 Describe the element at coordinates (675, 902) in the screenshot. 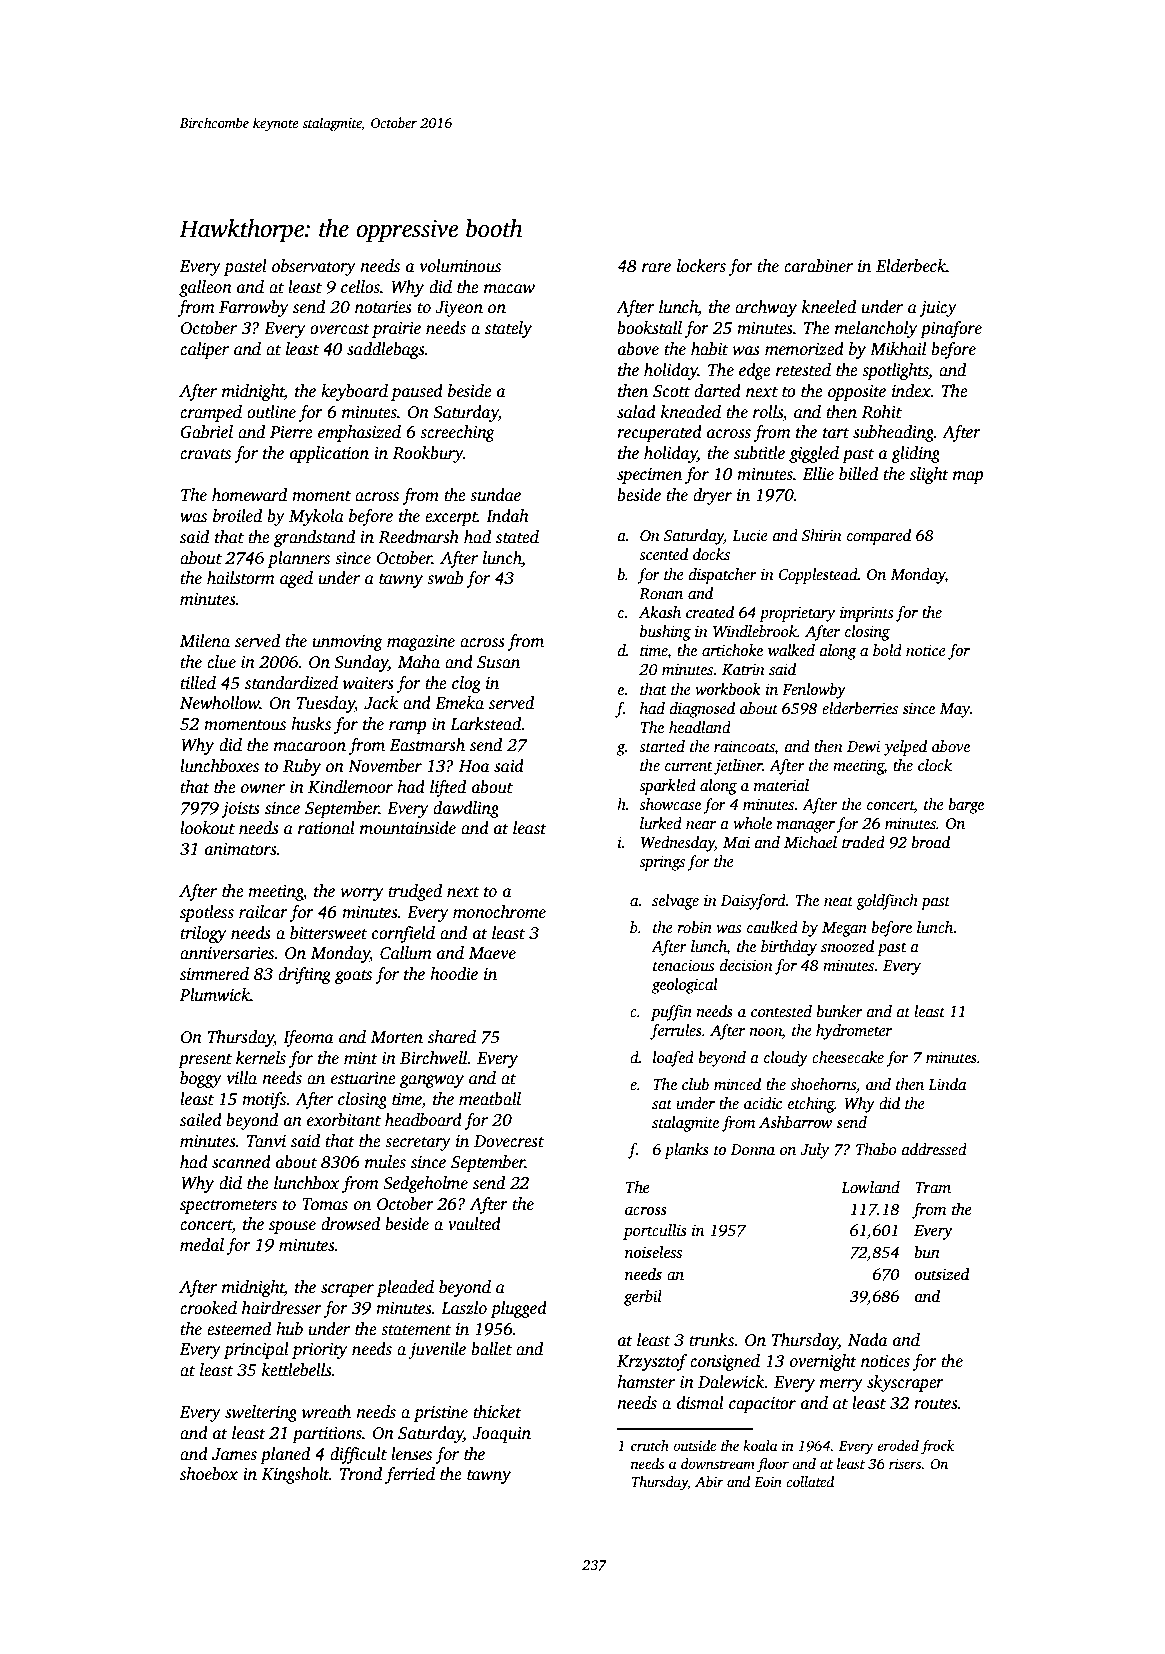

I see `selvage` at that location.
